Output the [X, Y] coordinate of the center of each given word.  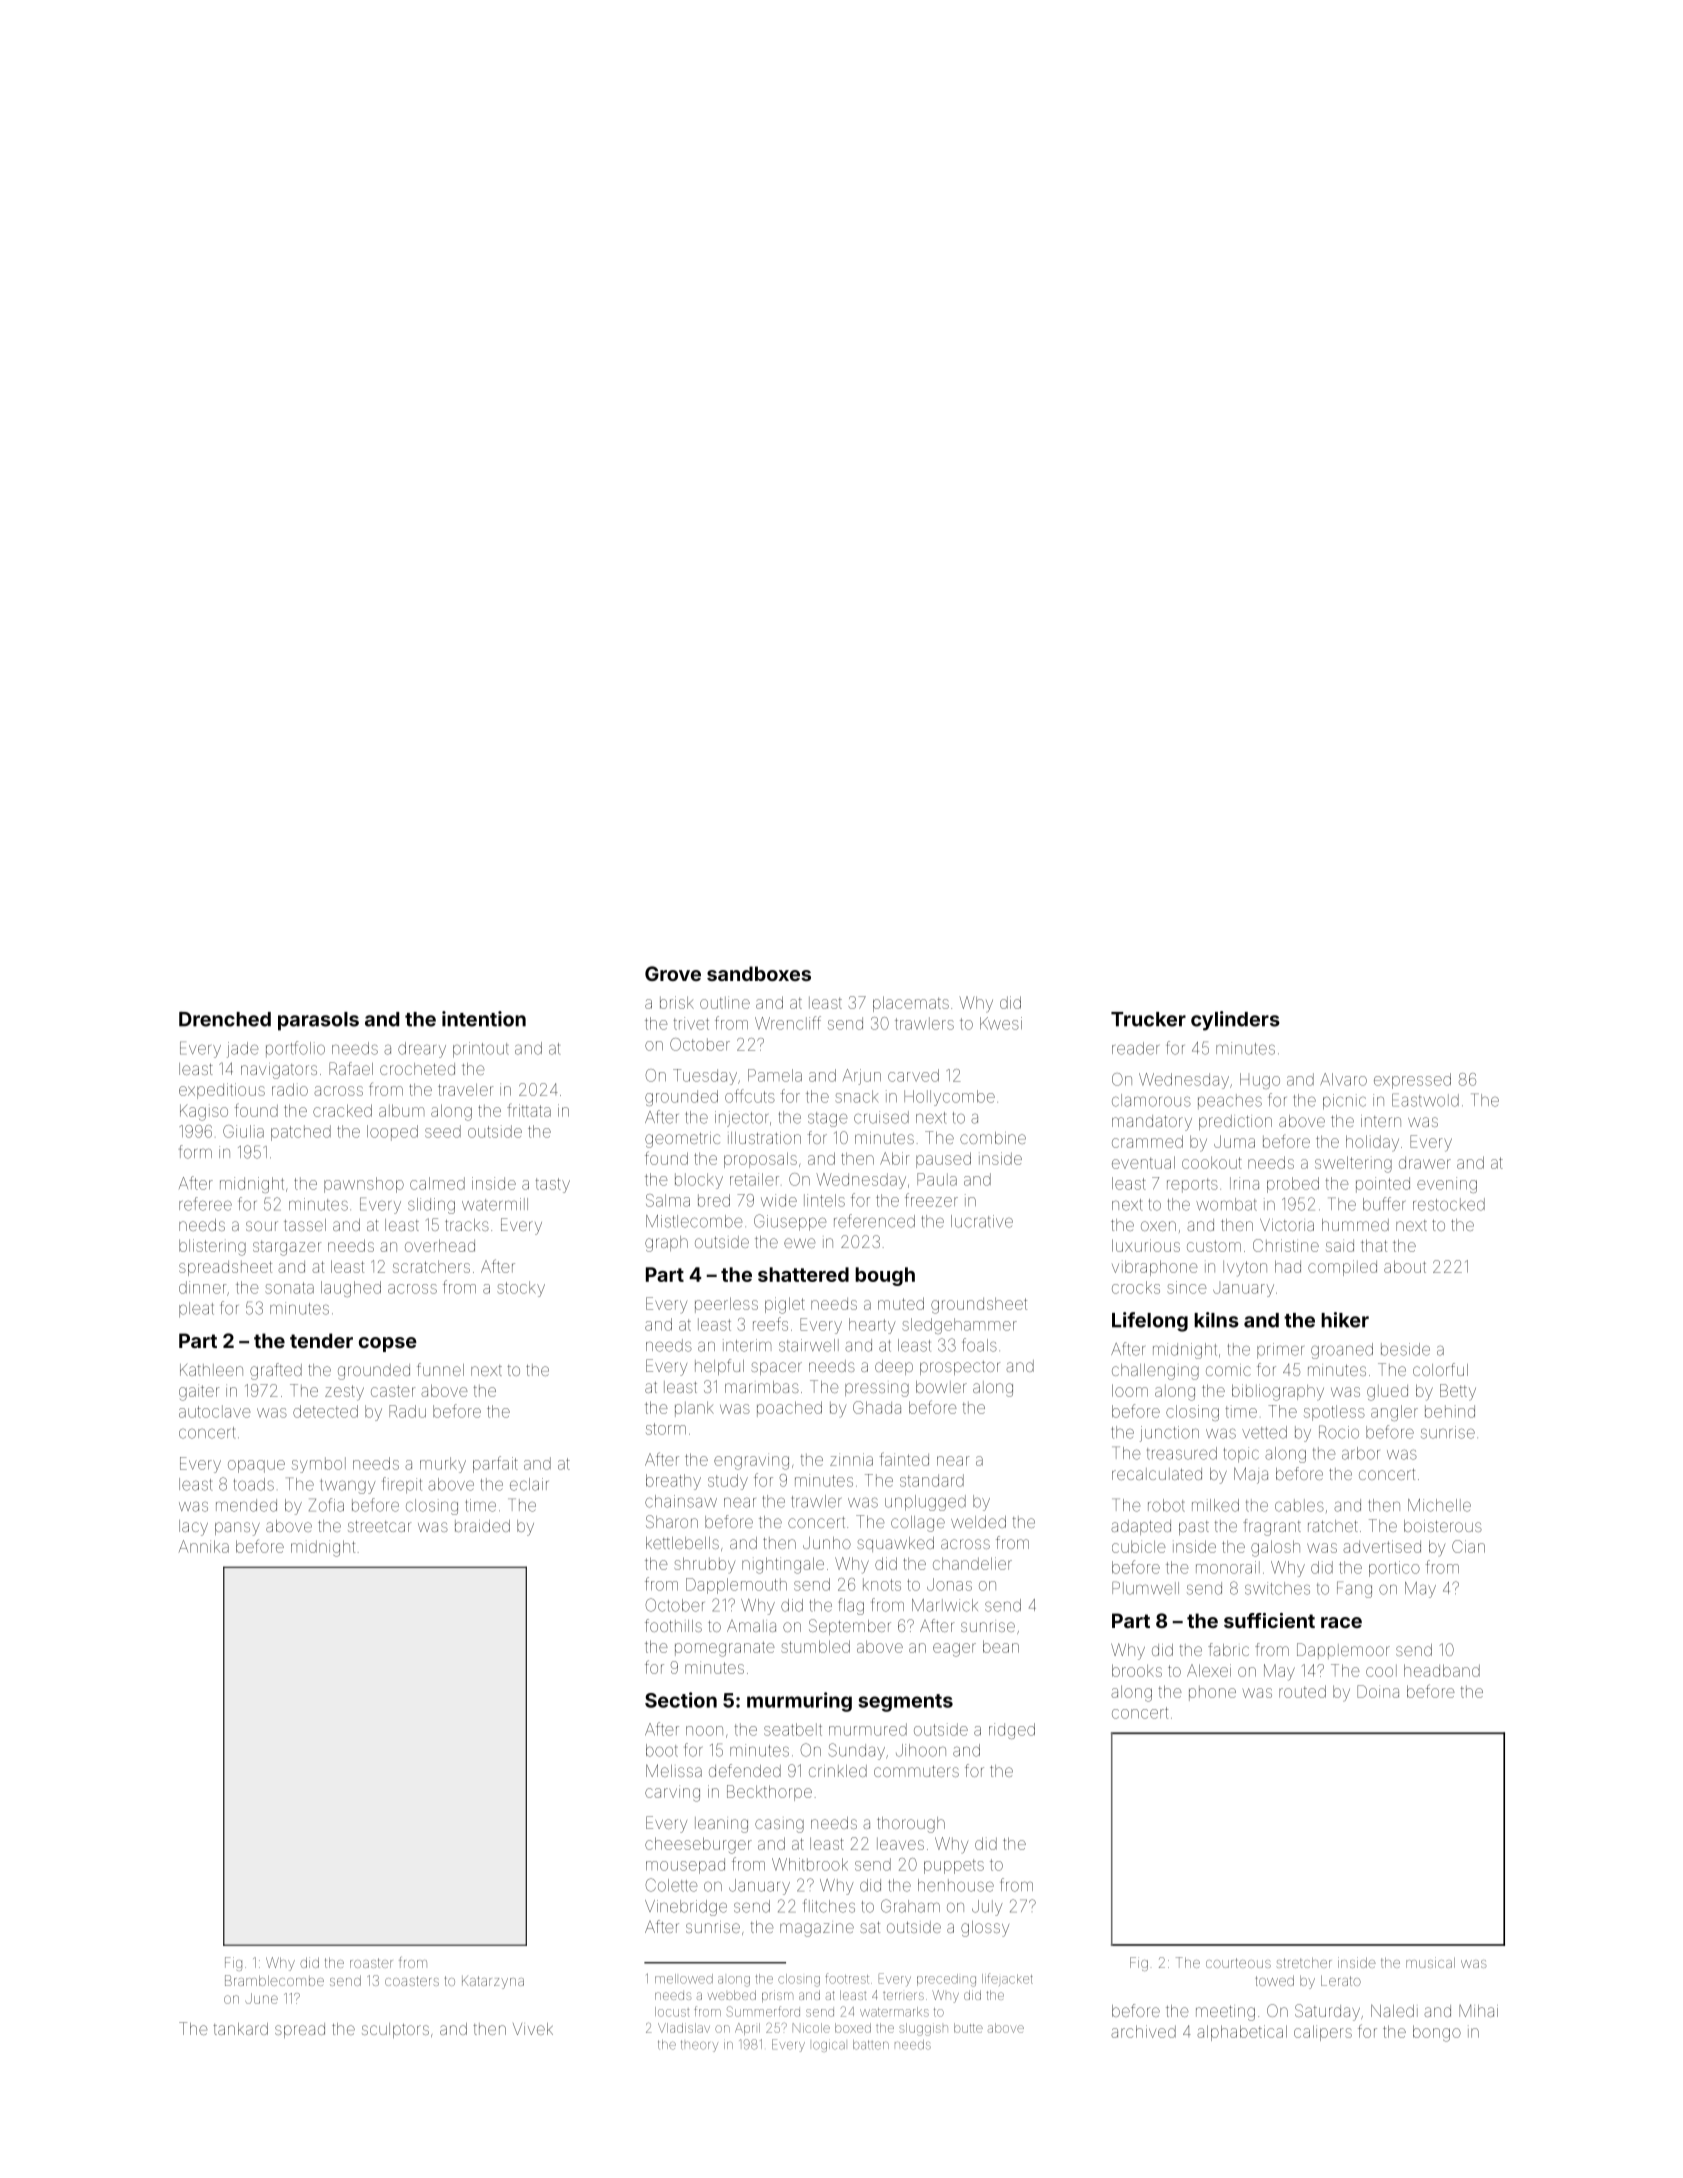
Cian [1468, 1546]
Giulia [243, 1131]
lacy [193, 1528]
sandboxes [759, 973]
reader [1135, 1048]
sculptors [395, 2030]
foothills [673, 1625]
